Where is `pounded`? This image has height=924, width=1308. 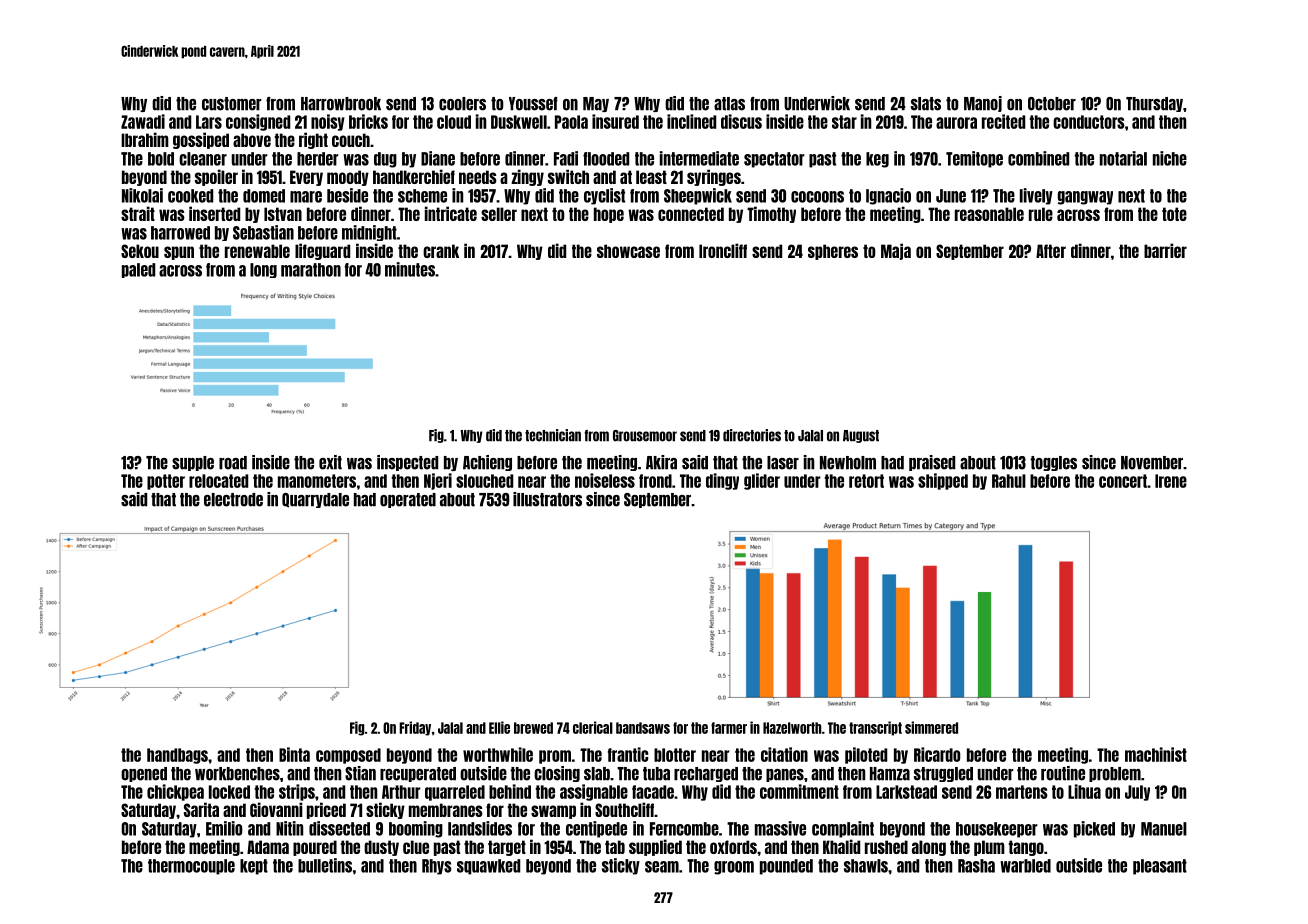 pounded is located at coordinates (786, 867).
